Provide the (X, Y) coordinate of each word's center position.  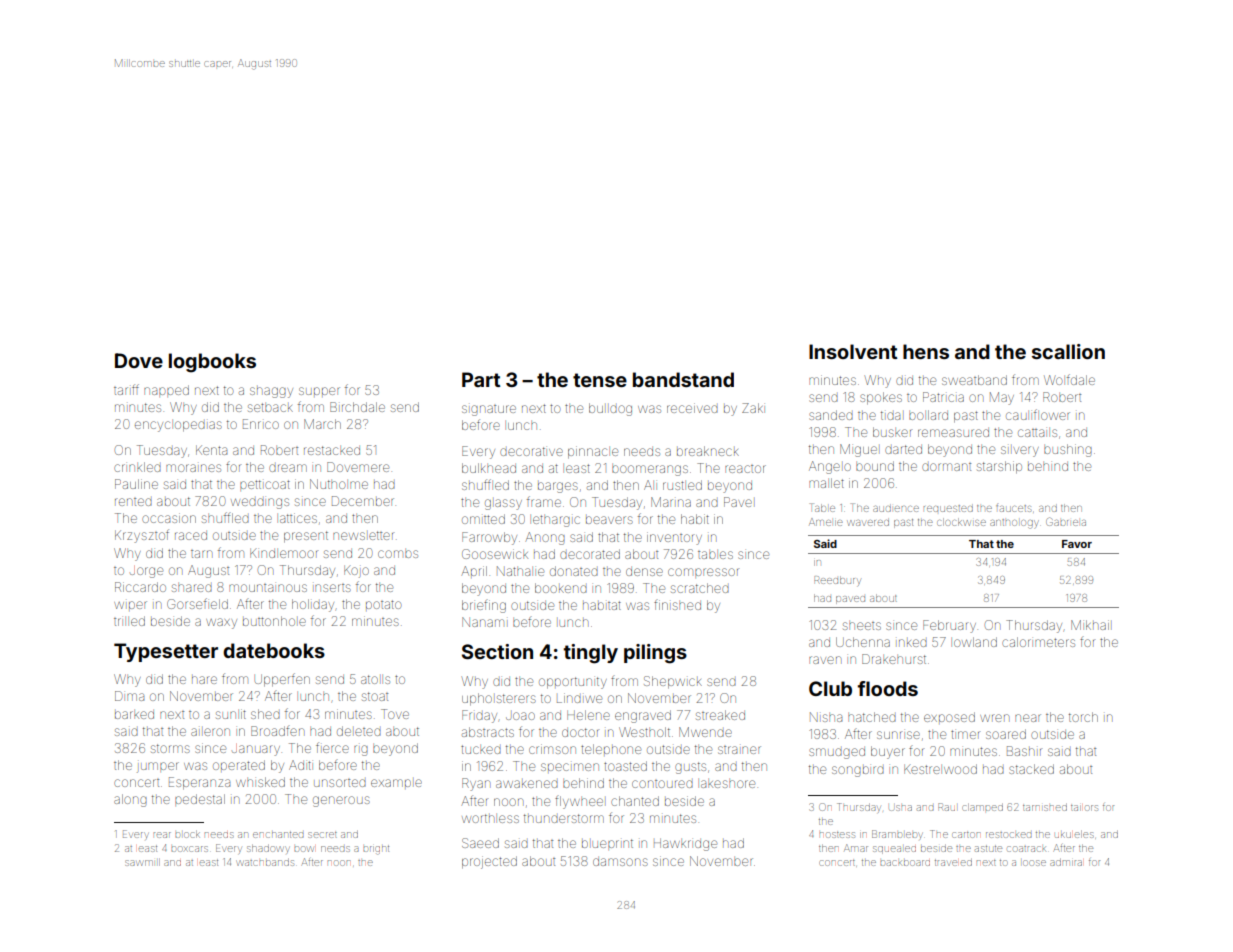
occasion (169, 518)
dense (644, 572)
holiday (313, 605)
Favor (1077, 544)
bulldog (610, 409)
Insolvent (853, 351)
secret (322, 835)
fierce (332, 747)
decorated (590, 554)
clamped (982, 807)
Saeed (480, 843)
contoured (662, 784)
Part (481, 379)
